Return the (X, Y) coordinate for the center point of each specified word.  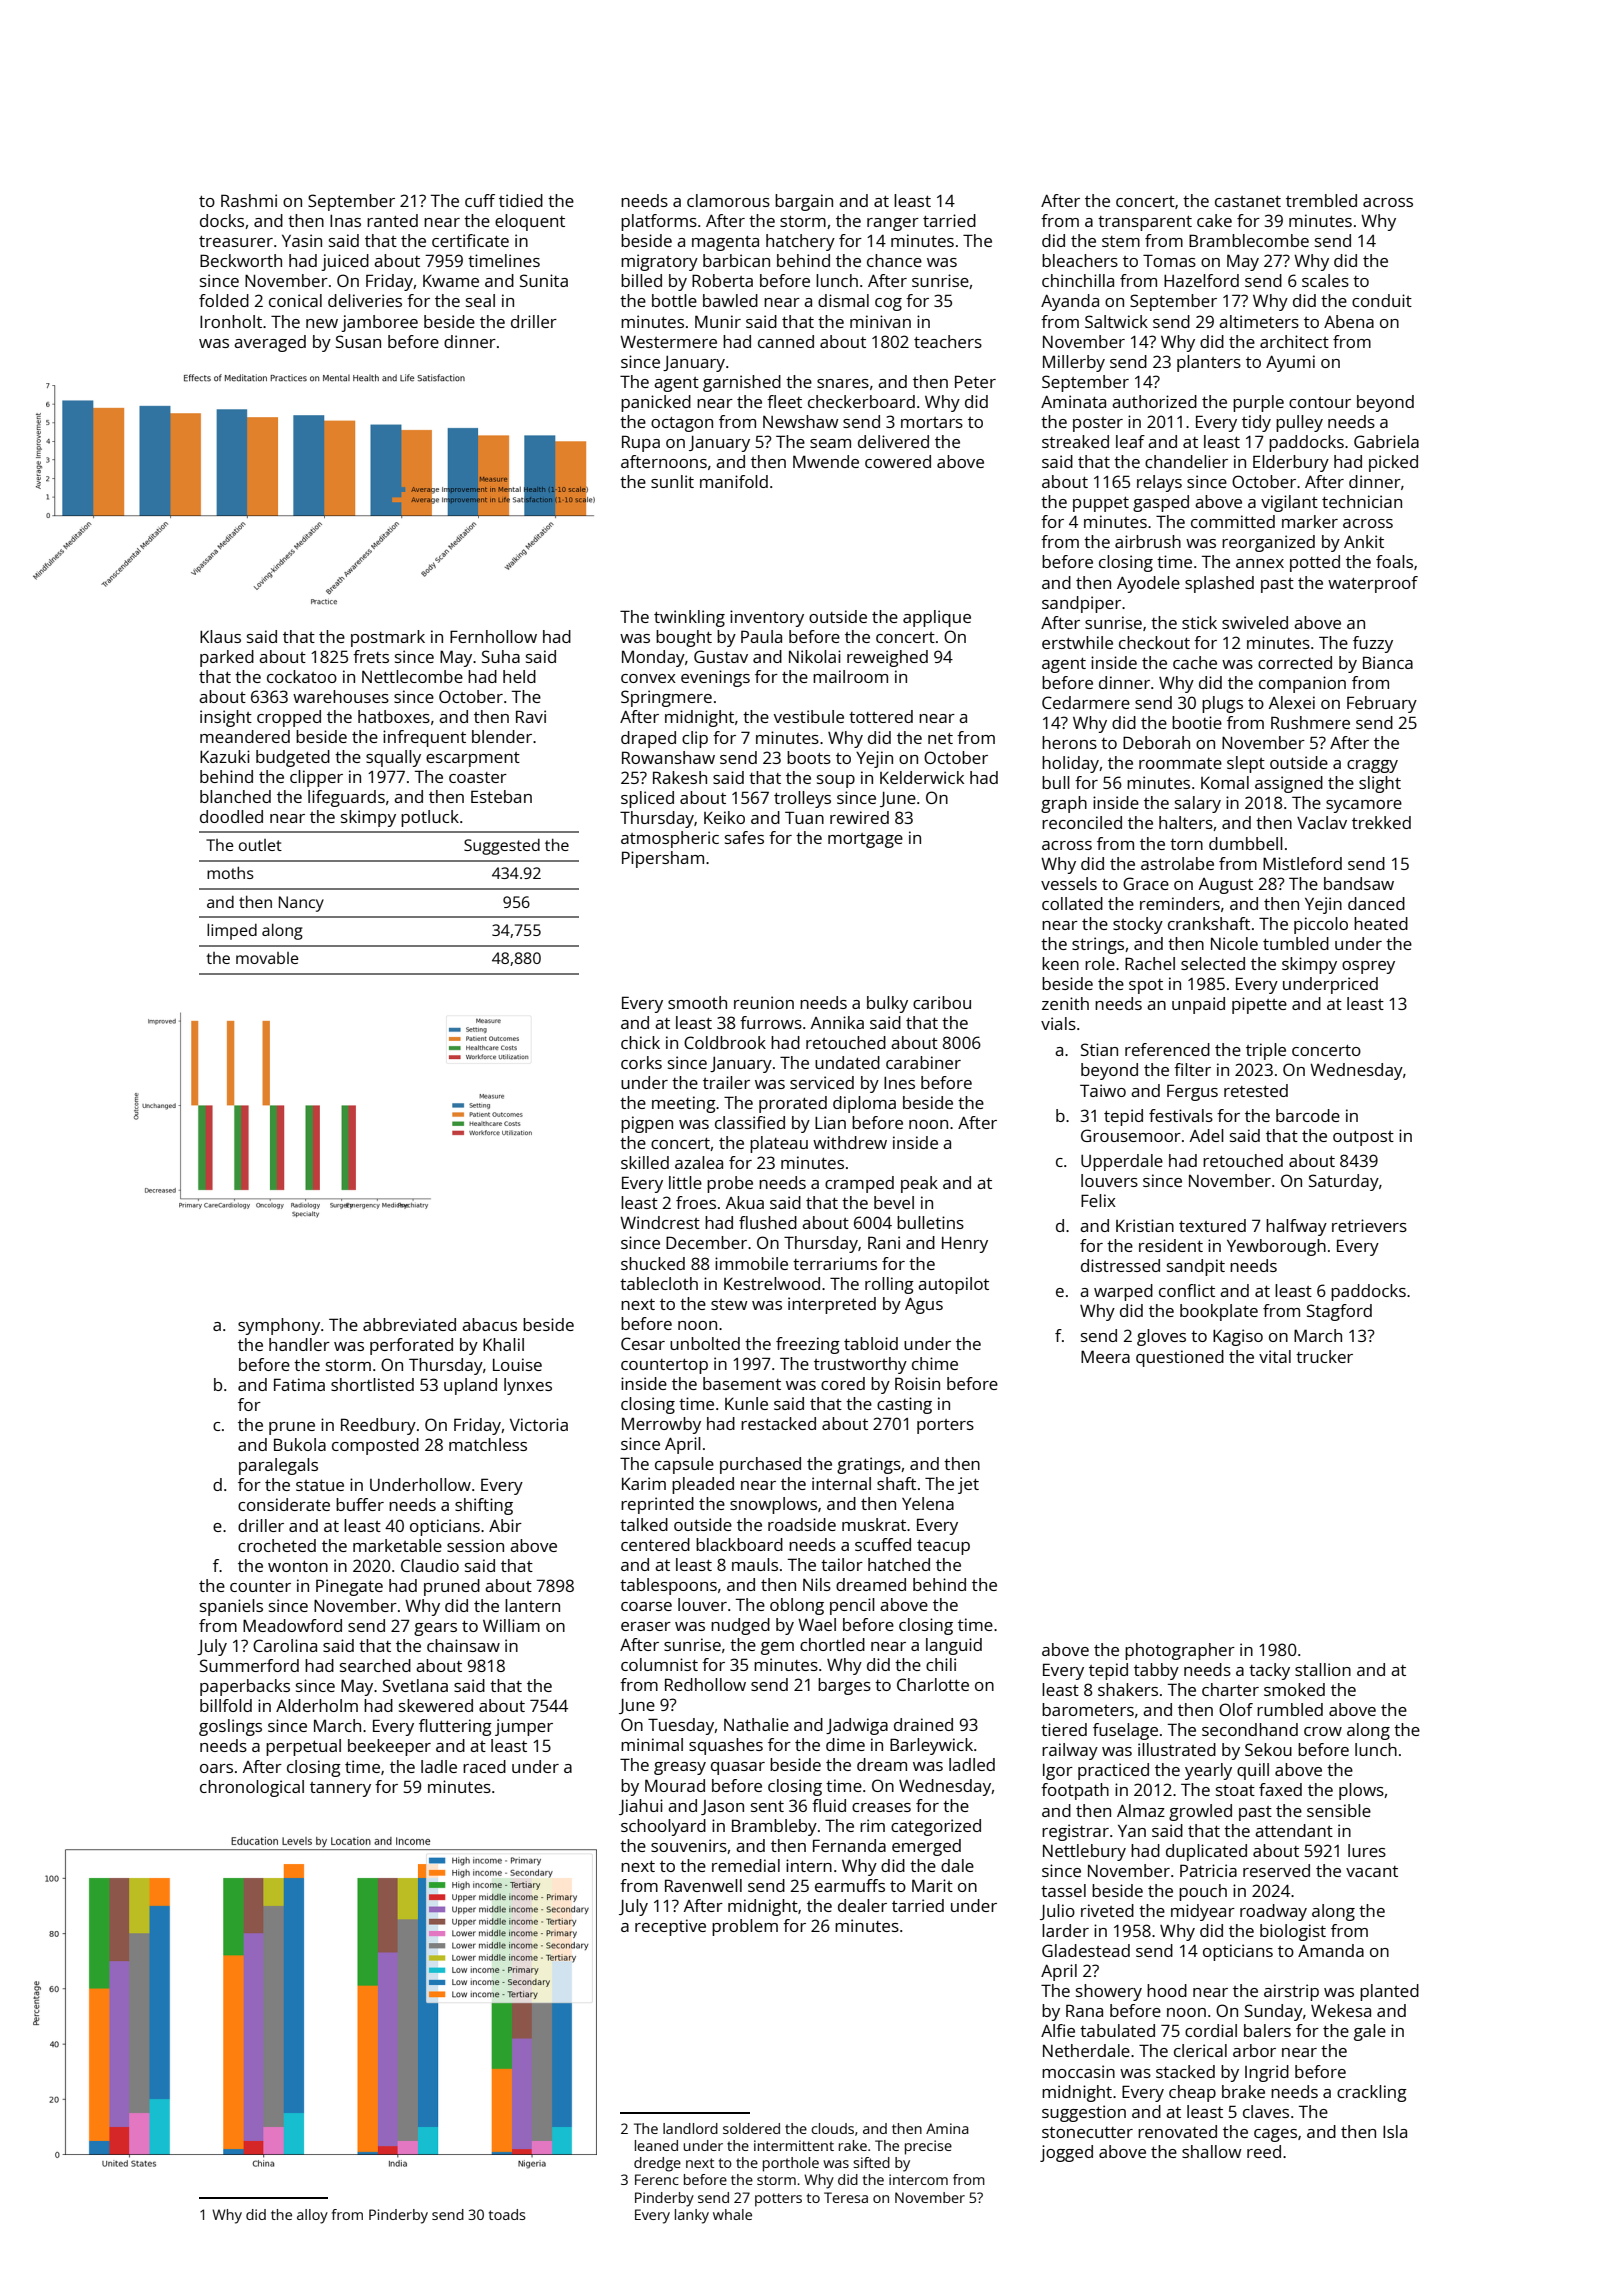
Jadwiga (857, 1726)
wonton (298, 1566)
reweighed (887, 658)
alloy (312, 2216)
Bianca (1388, 662)
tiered (1064, 1729)
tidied (521, 200)
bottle (674, 300)
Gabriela (1386, 441)
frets (371, 656)
